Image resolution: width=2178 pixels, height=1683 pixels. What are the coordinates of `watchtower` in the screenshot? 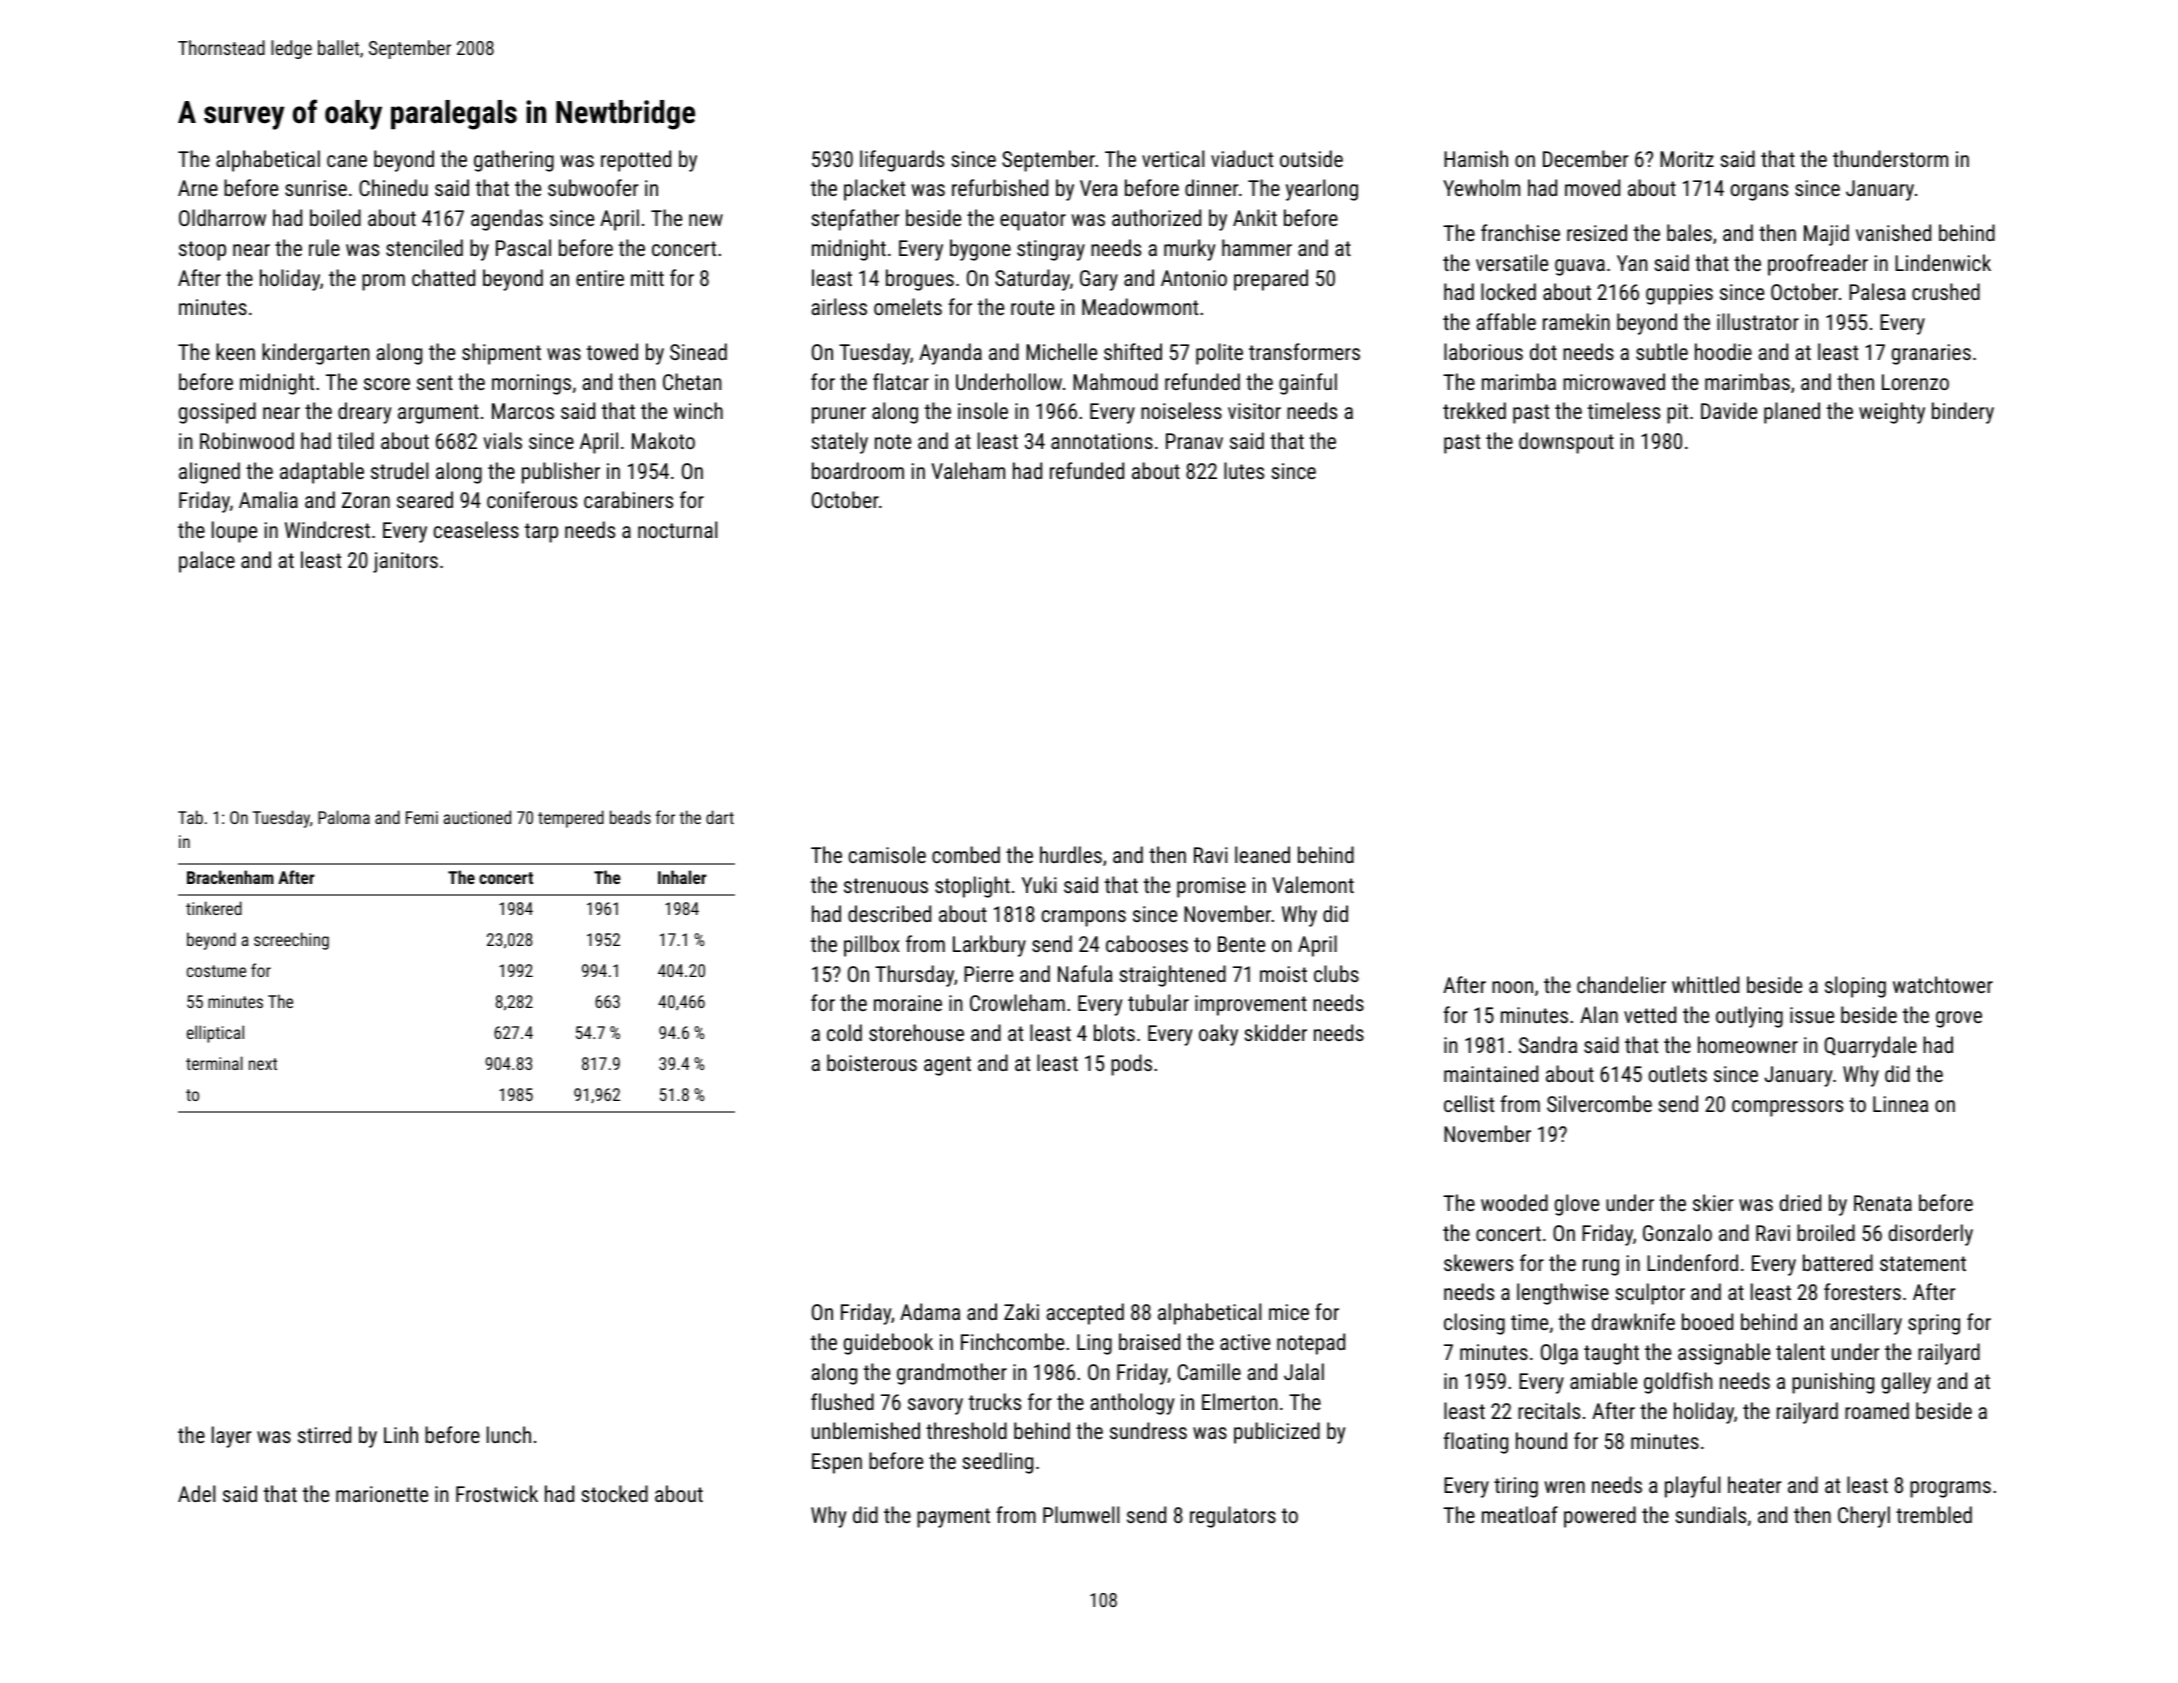 It's located at (1943, 984).
